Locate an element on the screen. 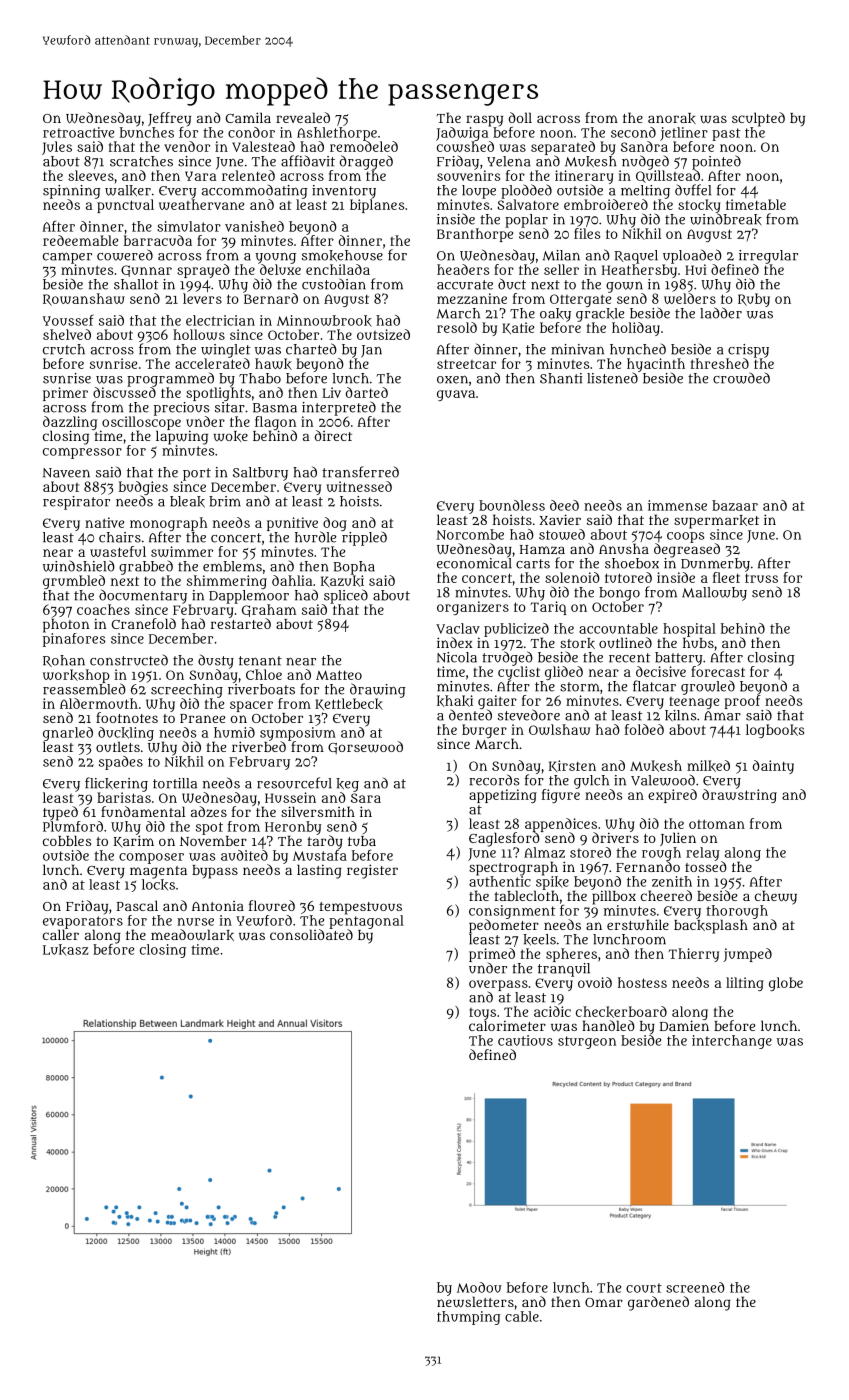  inventory is located at coordinates (344, 192).
